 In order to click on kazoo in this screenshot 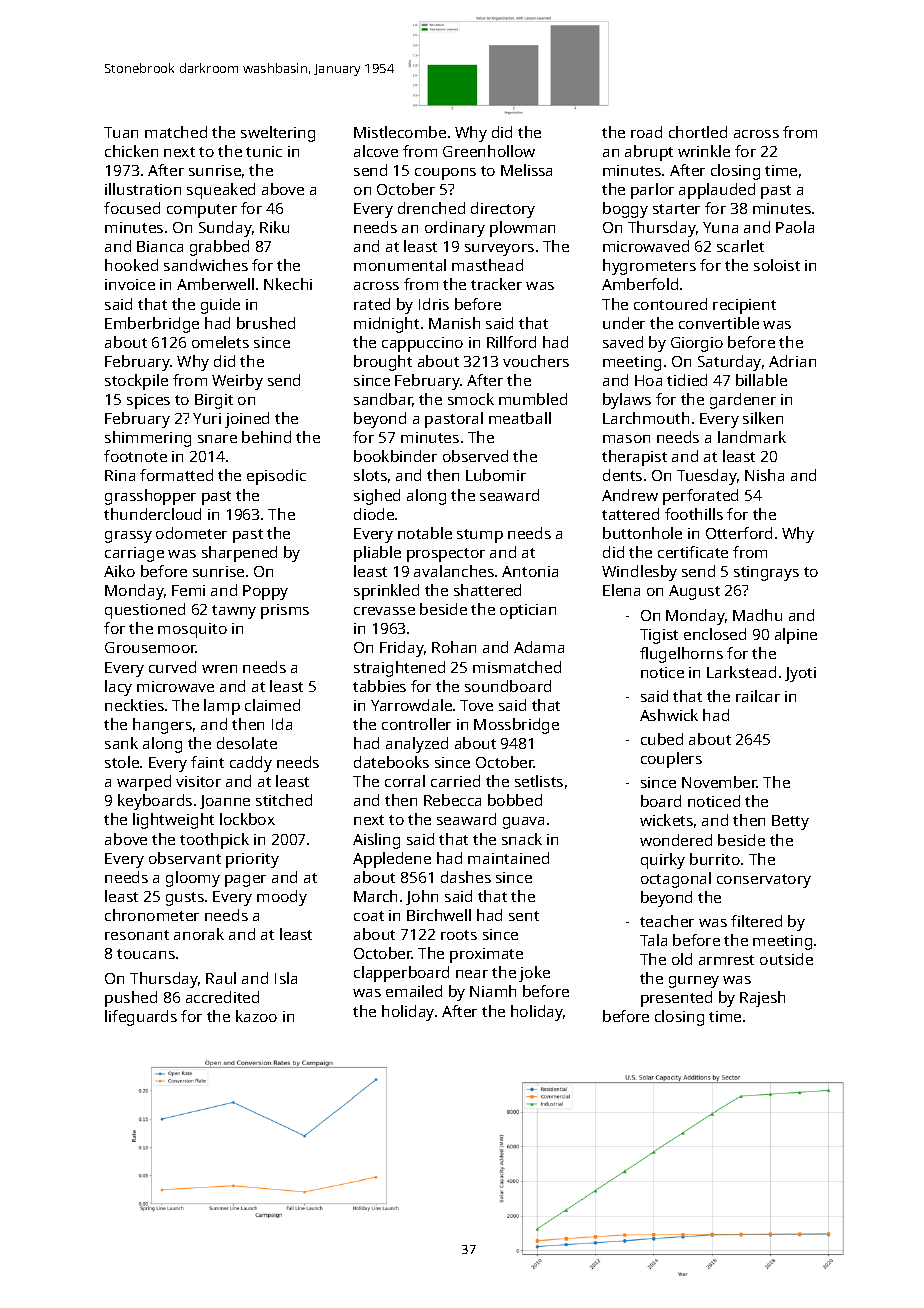, I will do `click(256, 1016)`.
